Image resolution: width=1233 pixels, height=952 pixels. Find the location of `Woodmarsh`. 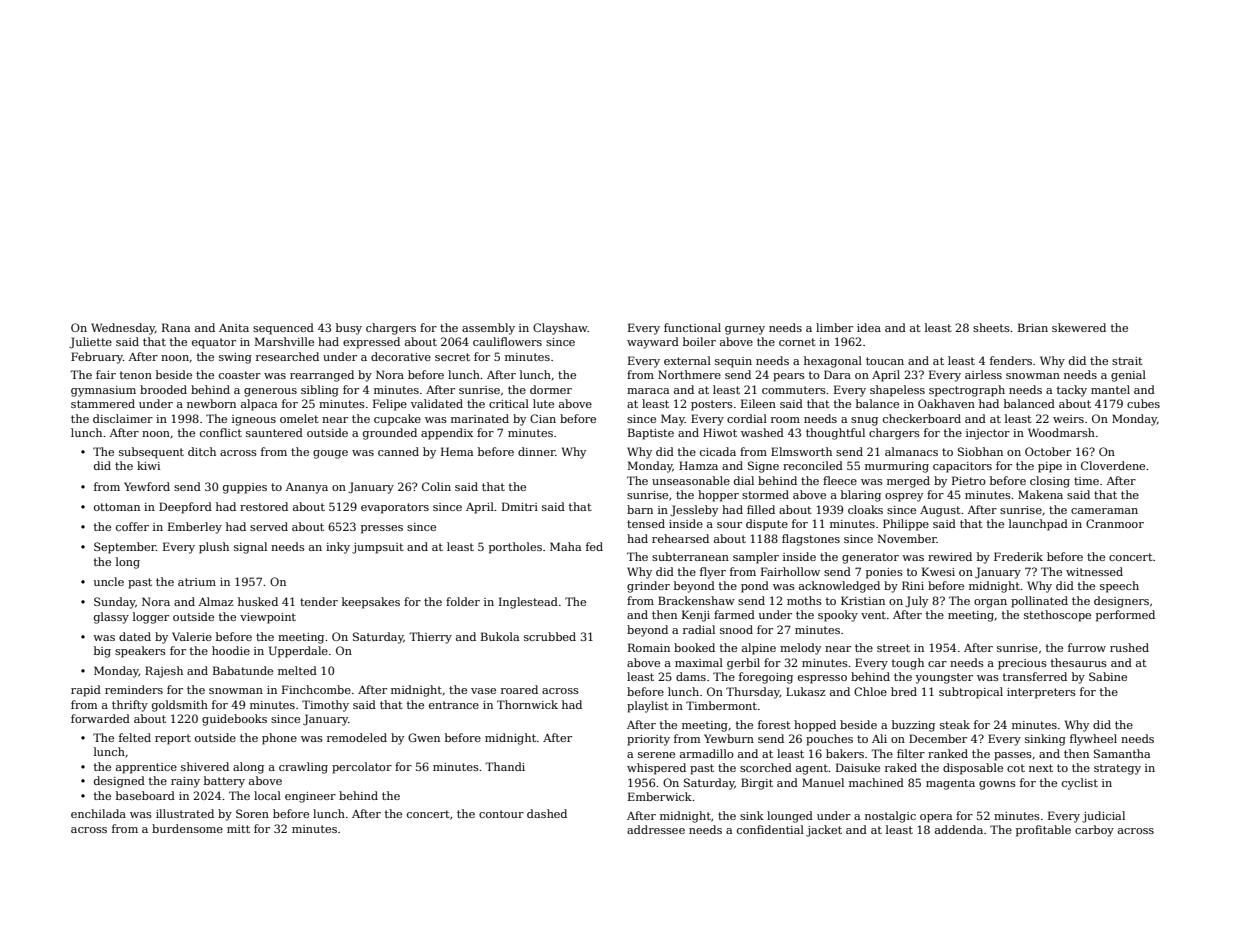

Woodmarsh is located at coordinates (1061, 432).
